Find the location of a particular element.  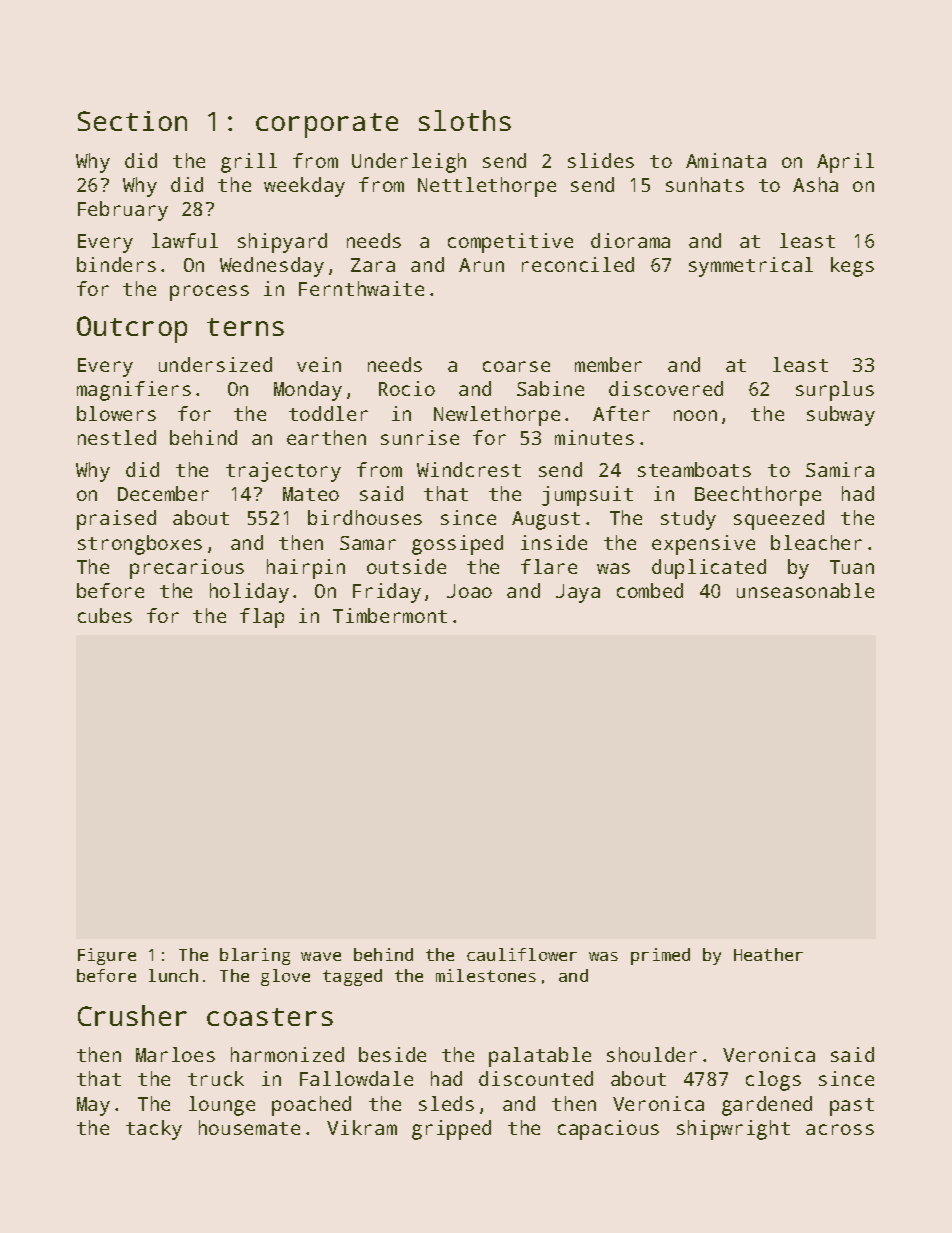

symmetrical is located at coordinates (751, 267).
